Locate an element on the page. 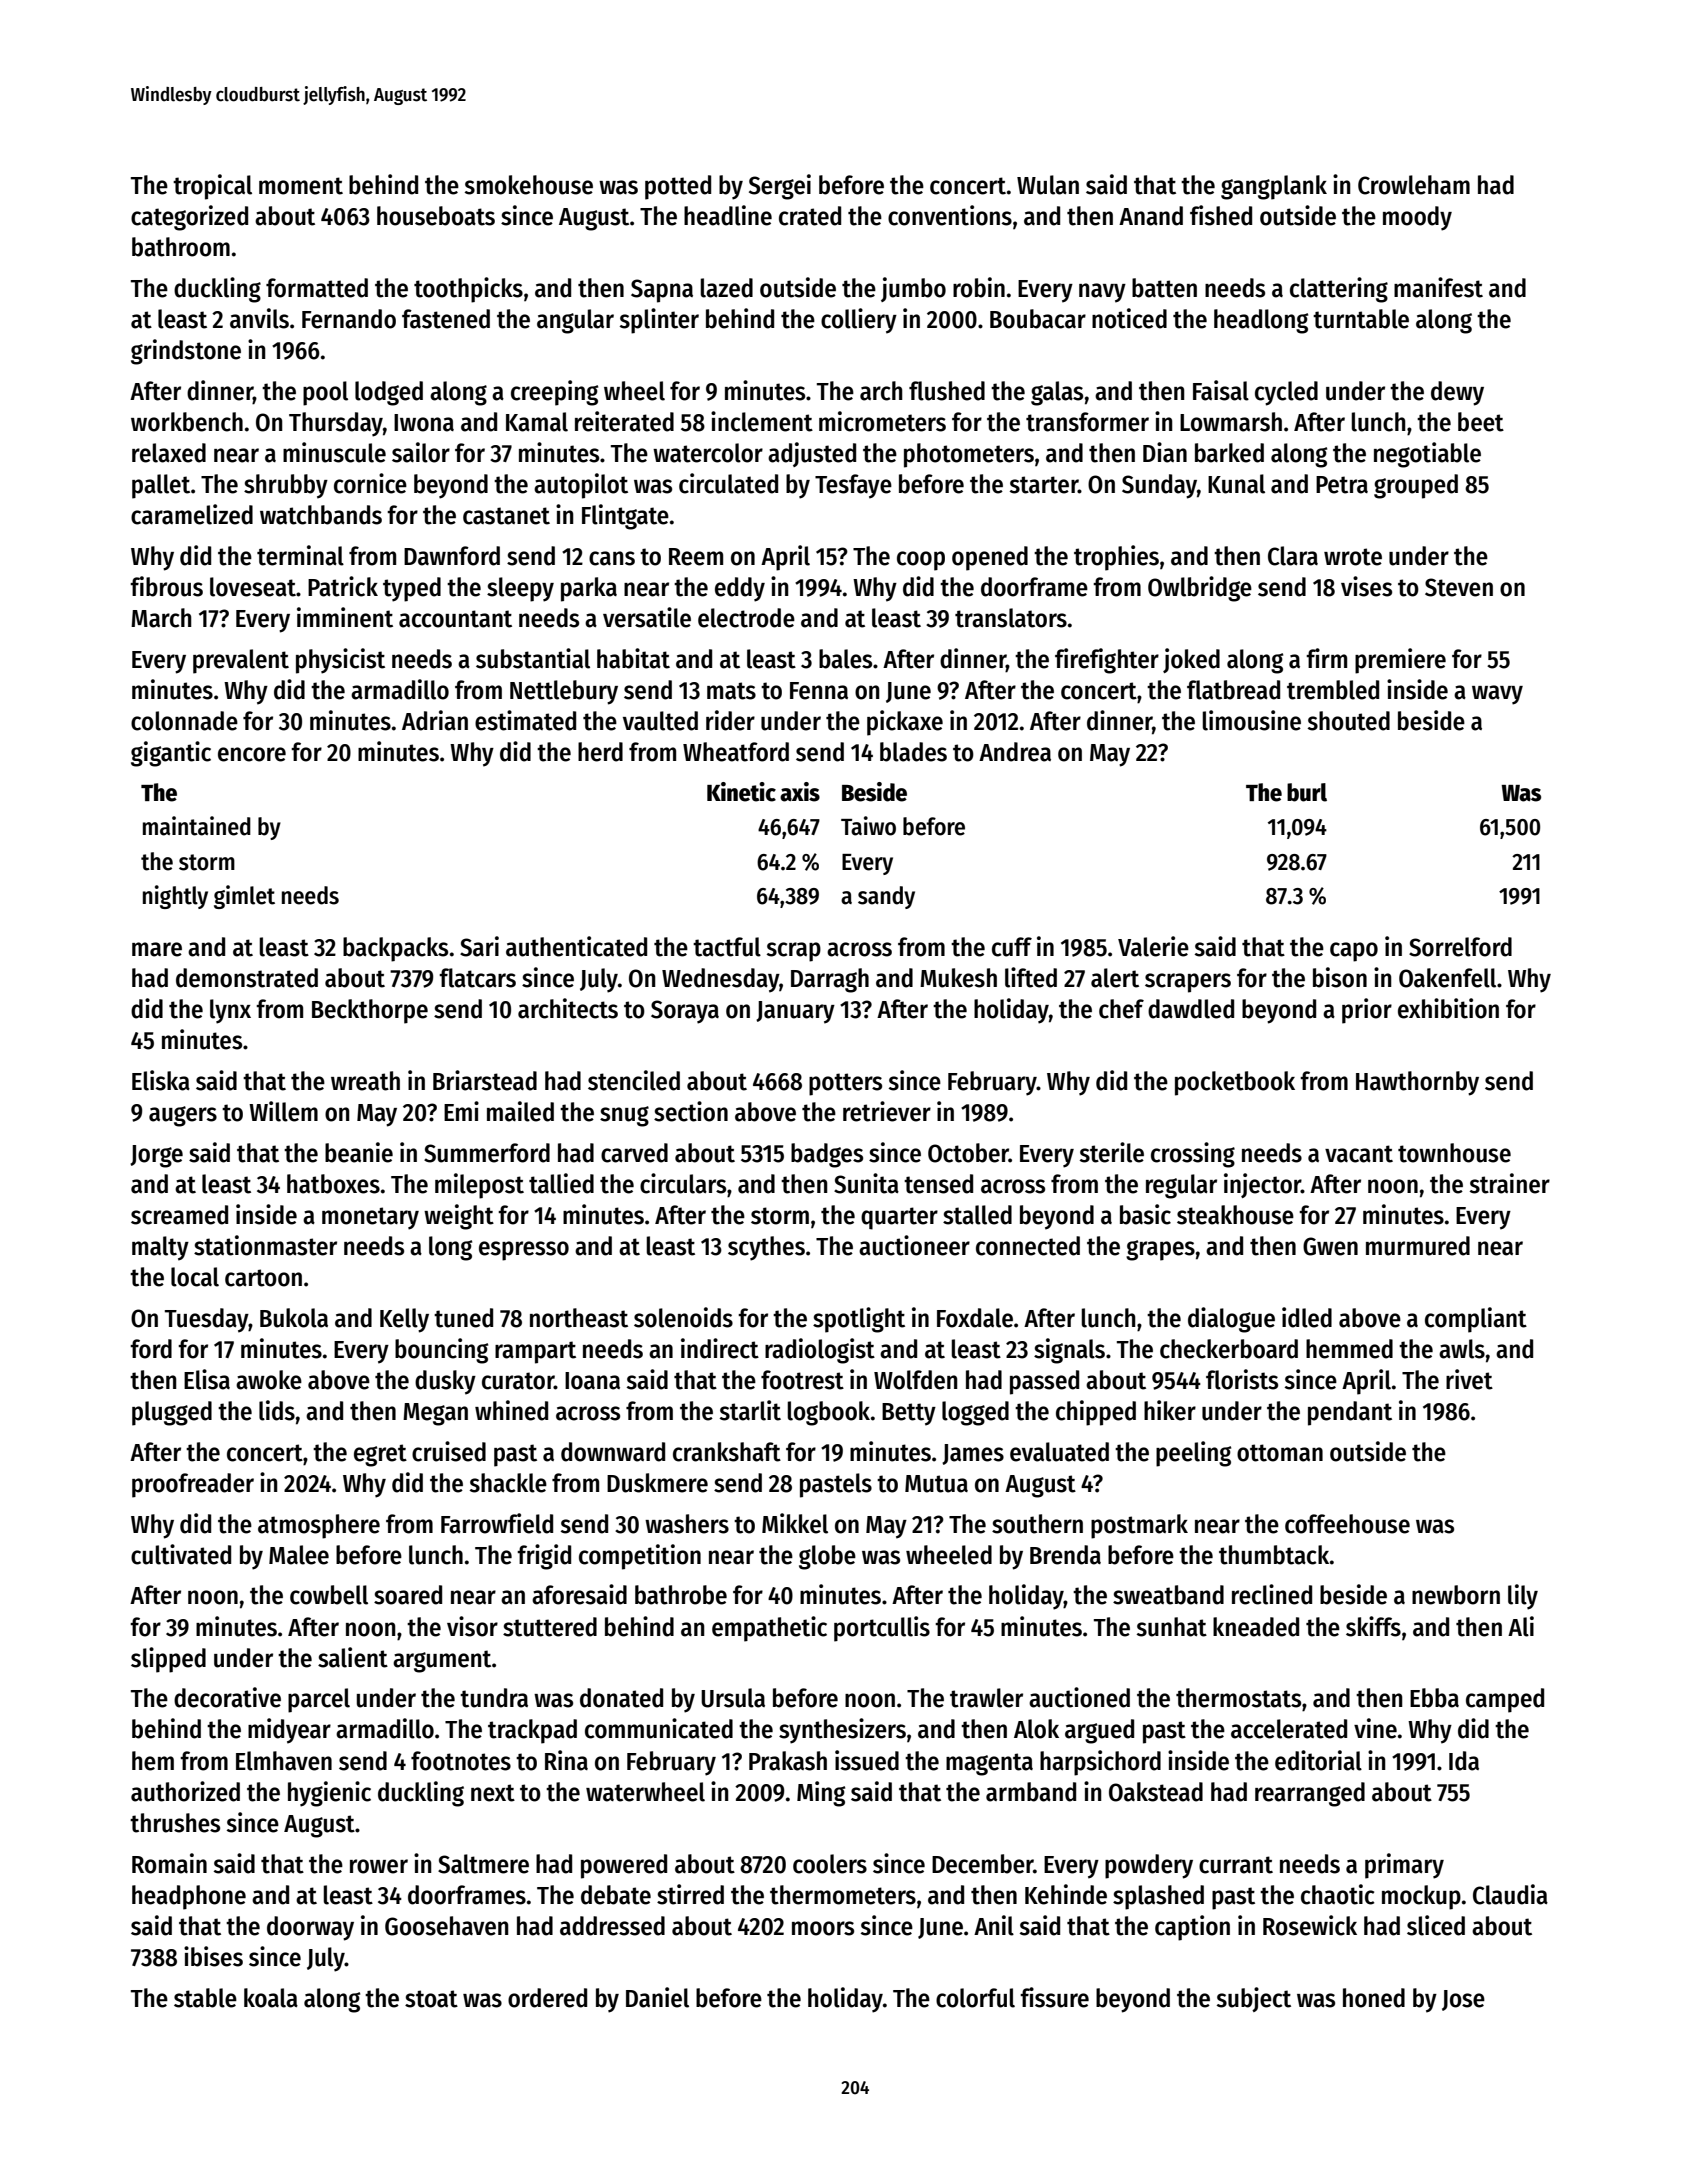 The width and height of the document is (1683, 2178). auctioned is located at coordinates (1079, 1697).
